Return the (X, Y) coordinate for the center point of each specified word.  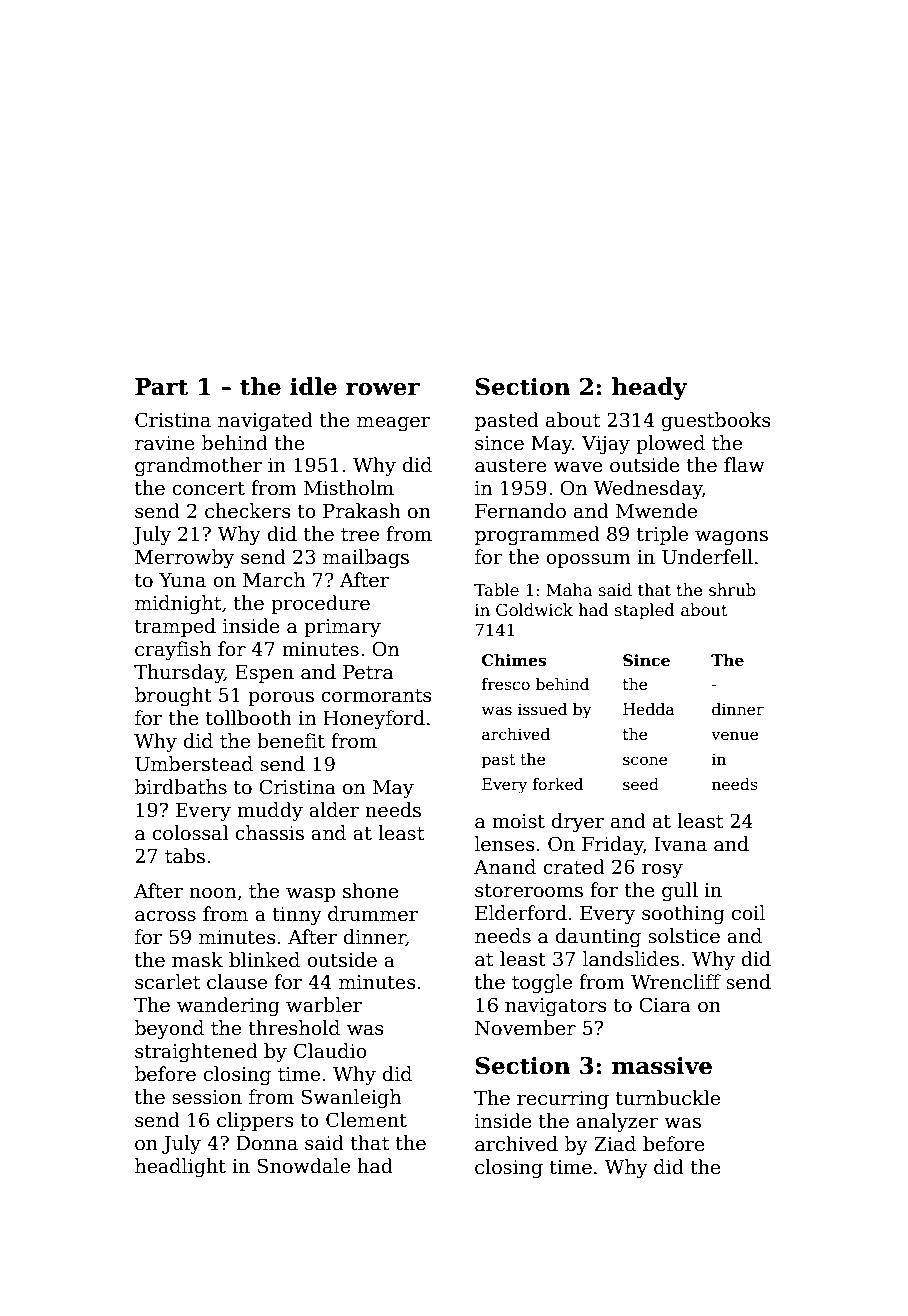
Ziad (615, 1144)
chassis (269, 833)
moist (518, 821)
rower (383, 389)
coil (748, 913)
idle (313, 386)
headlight (180, 1167)
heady (650, 388)
